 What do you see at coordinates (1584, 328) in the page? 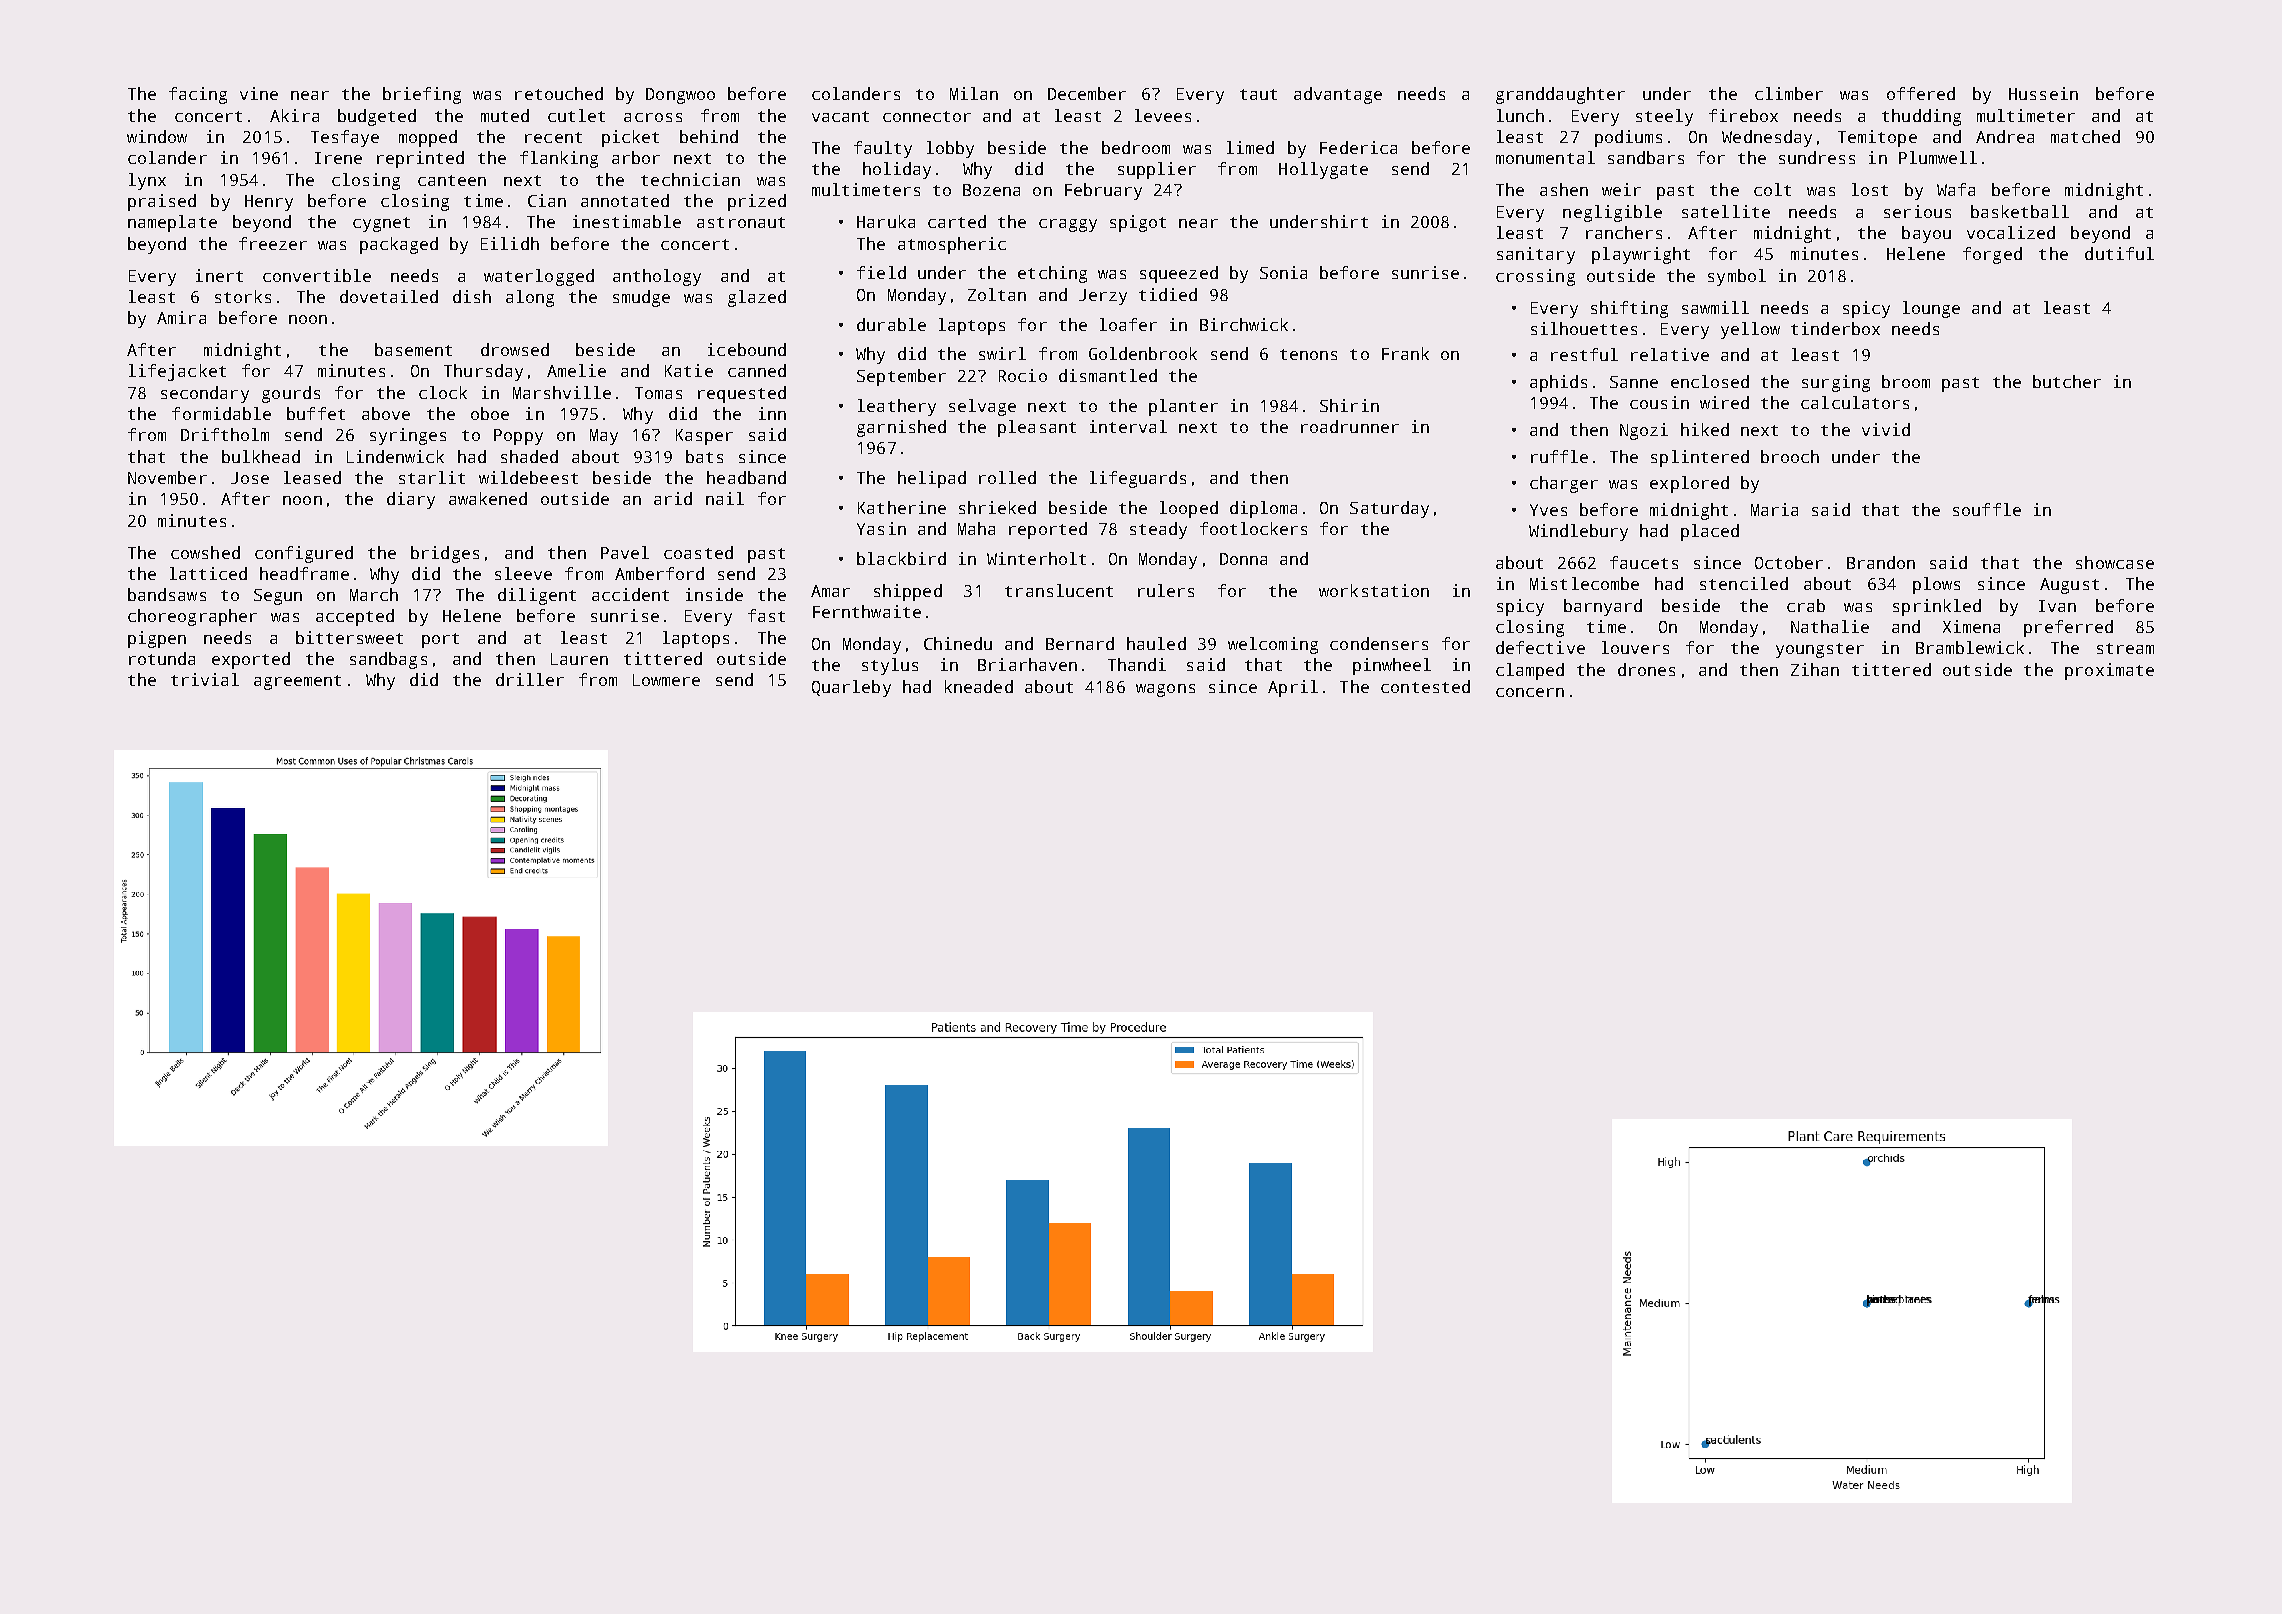
I see `silhouettes` at bounding box center [1584, 328].
